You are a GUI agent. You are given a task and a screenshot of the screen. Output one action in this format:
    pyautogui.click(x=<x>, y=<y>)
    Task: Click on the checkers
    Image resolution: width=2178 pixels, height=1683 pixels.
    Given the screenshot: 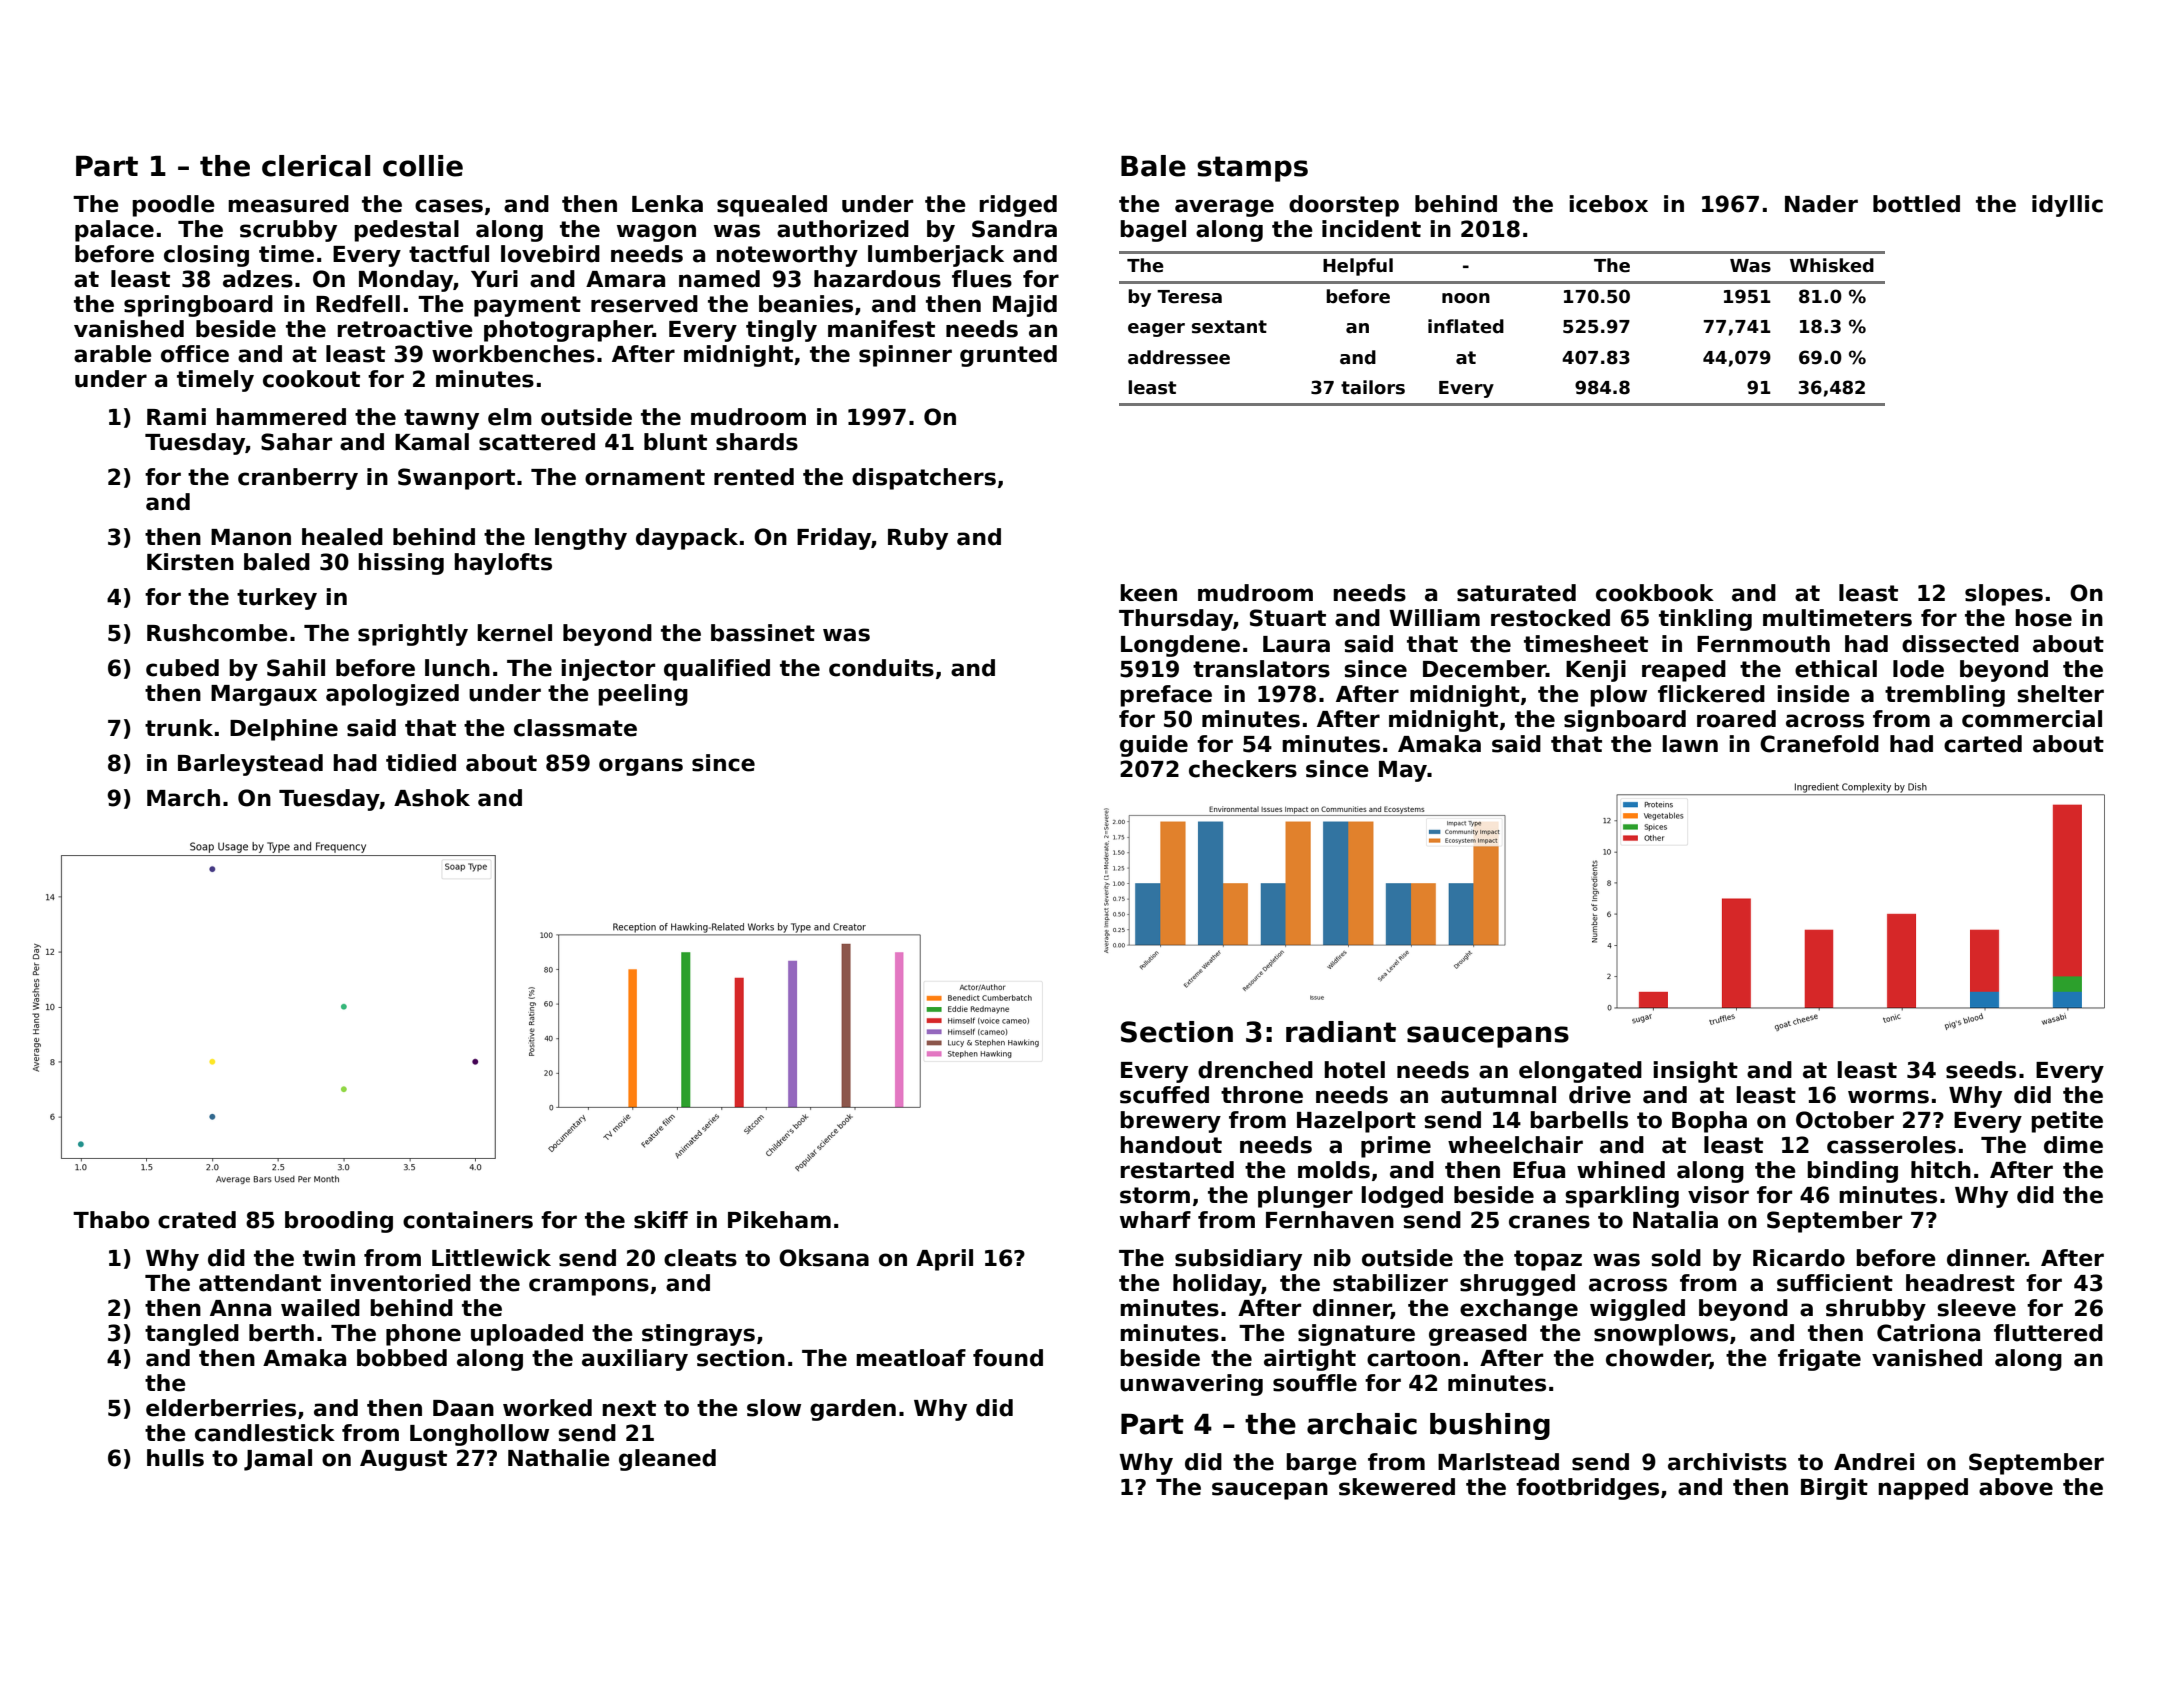 What is the action you would take?
    pyautogui.click(x=1243, y=769)
